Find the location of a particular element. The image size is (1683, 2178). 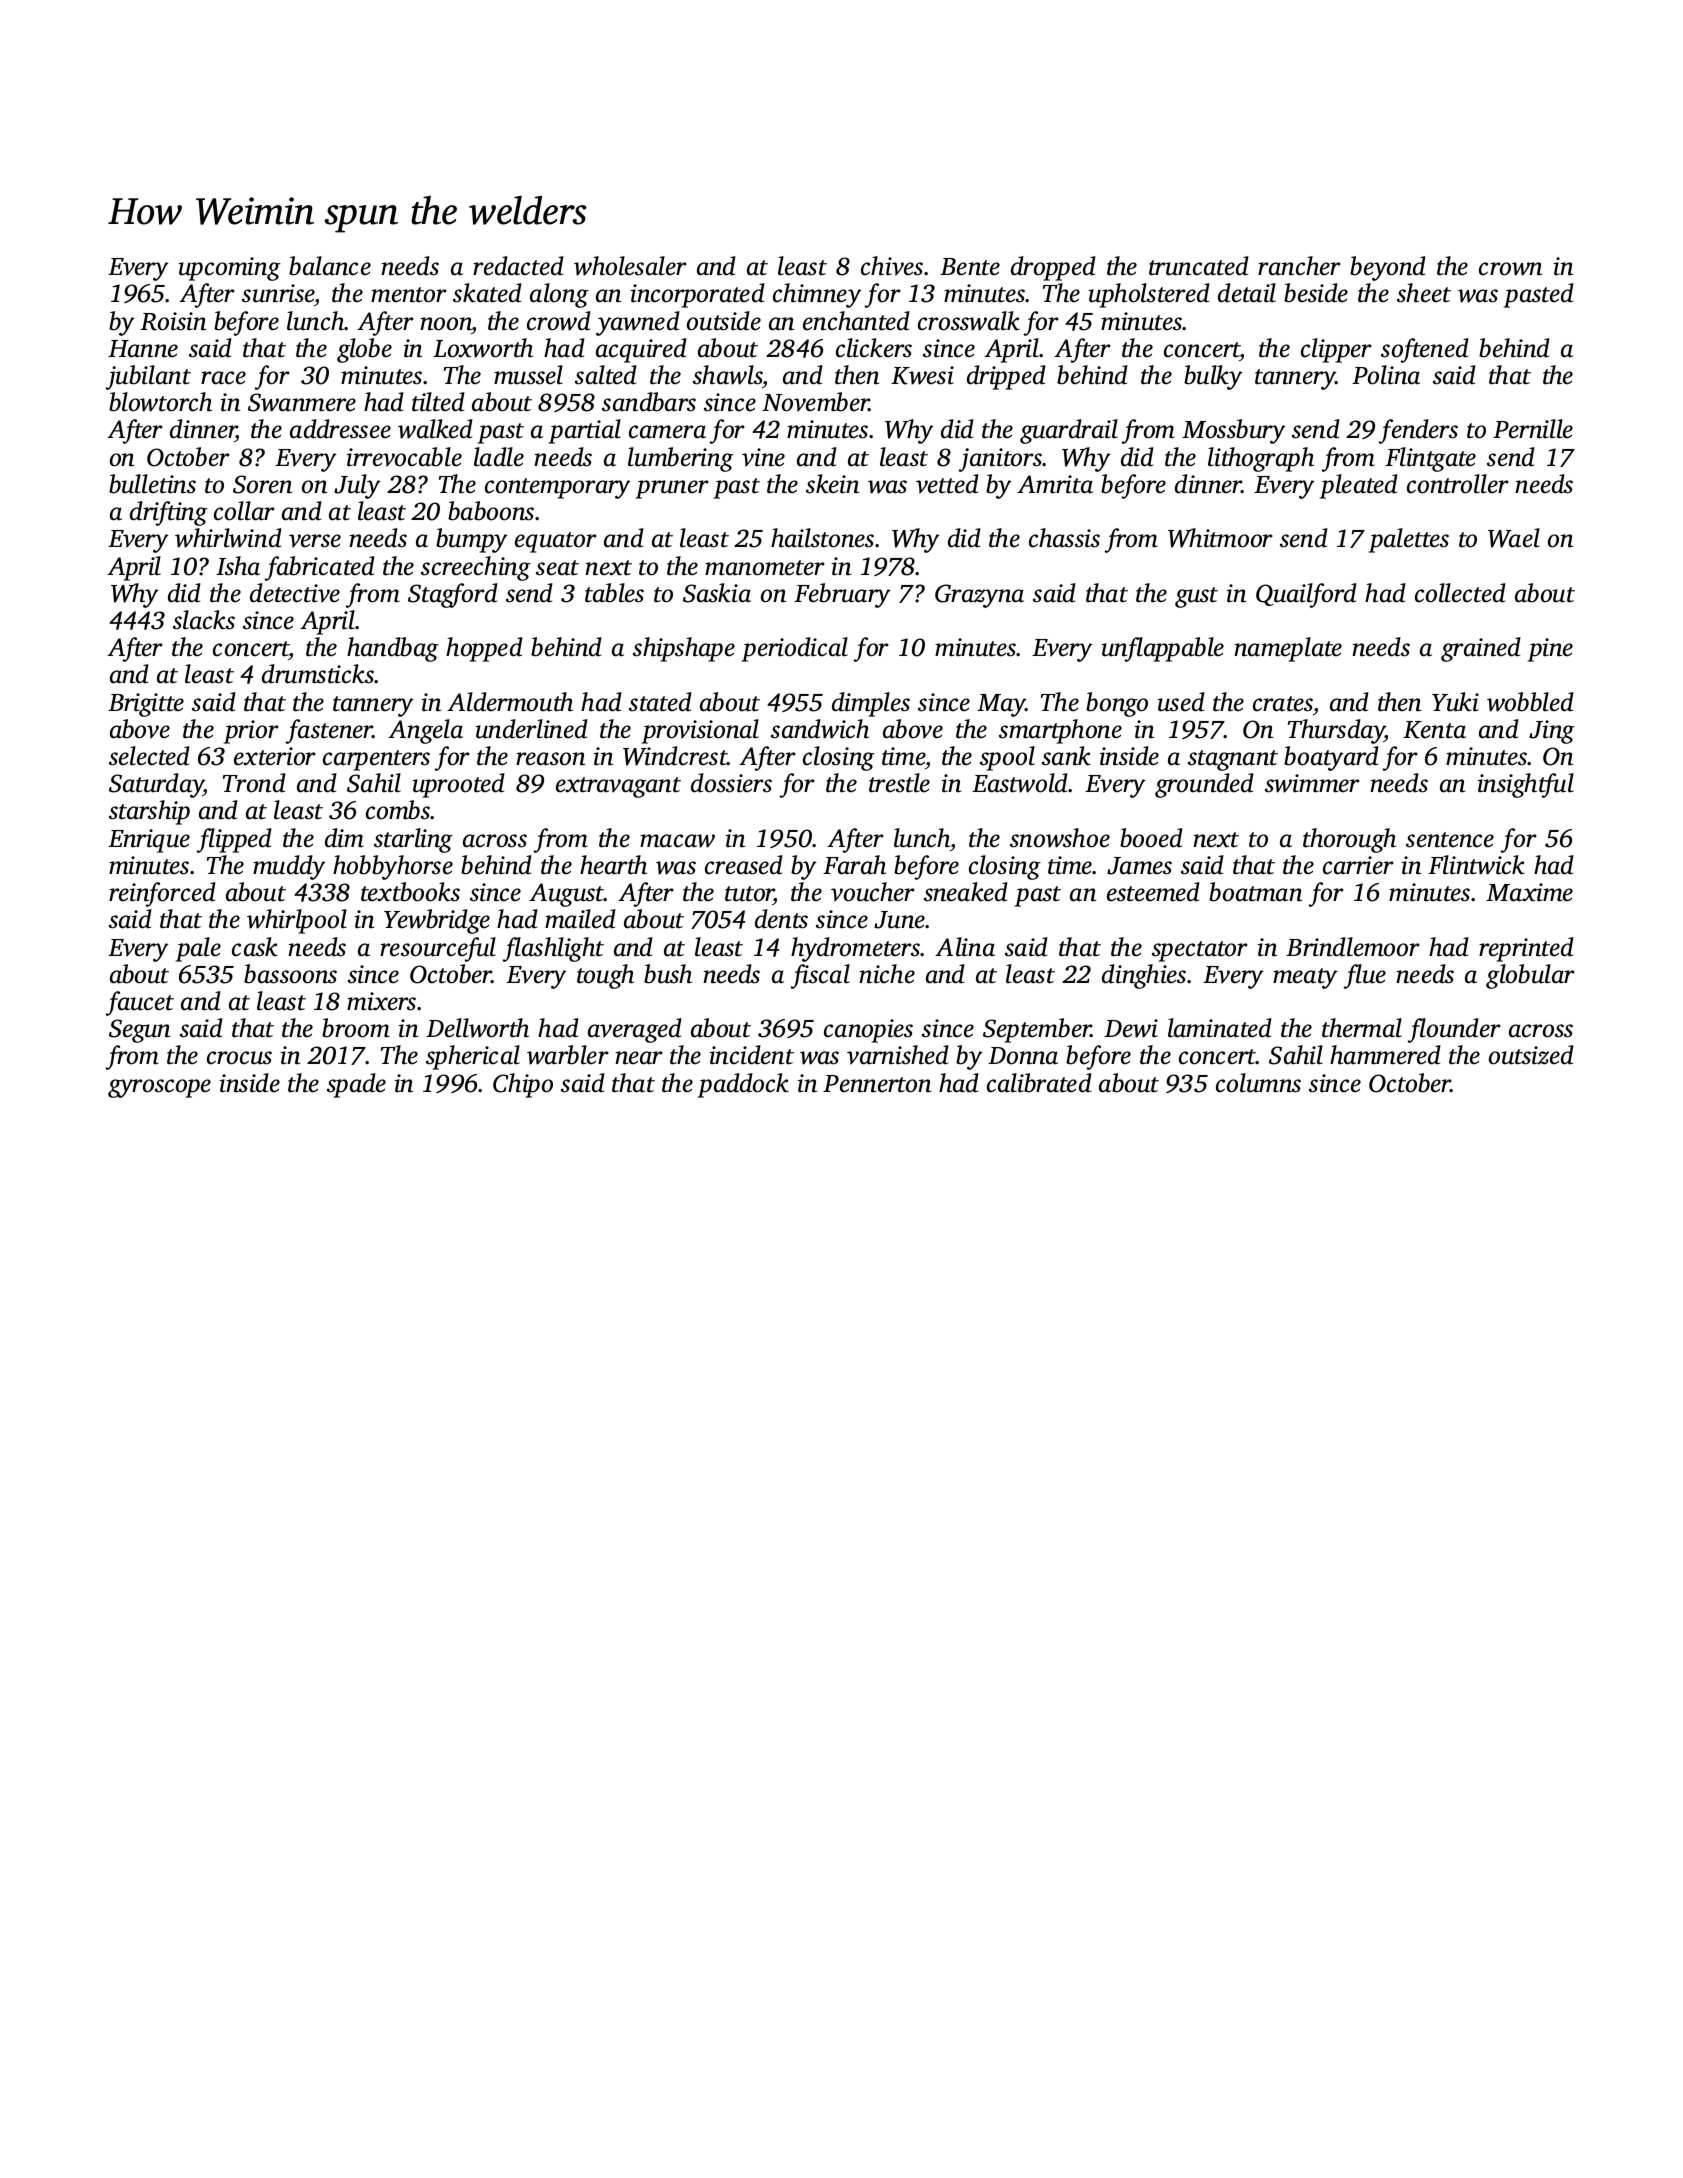

softened is located at coordinates (1425, 350).
